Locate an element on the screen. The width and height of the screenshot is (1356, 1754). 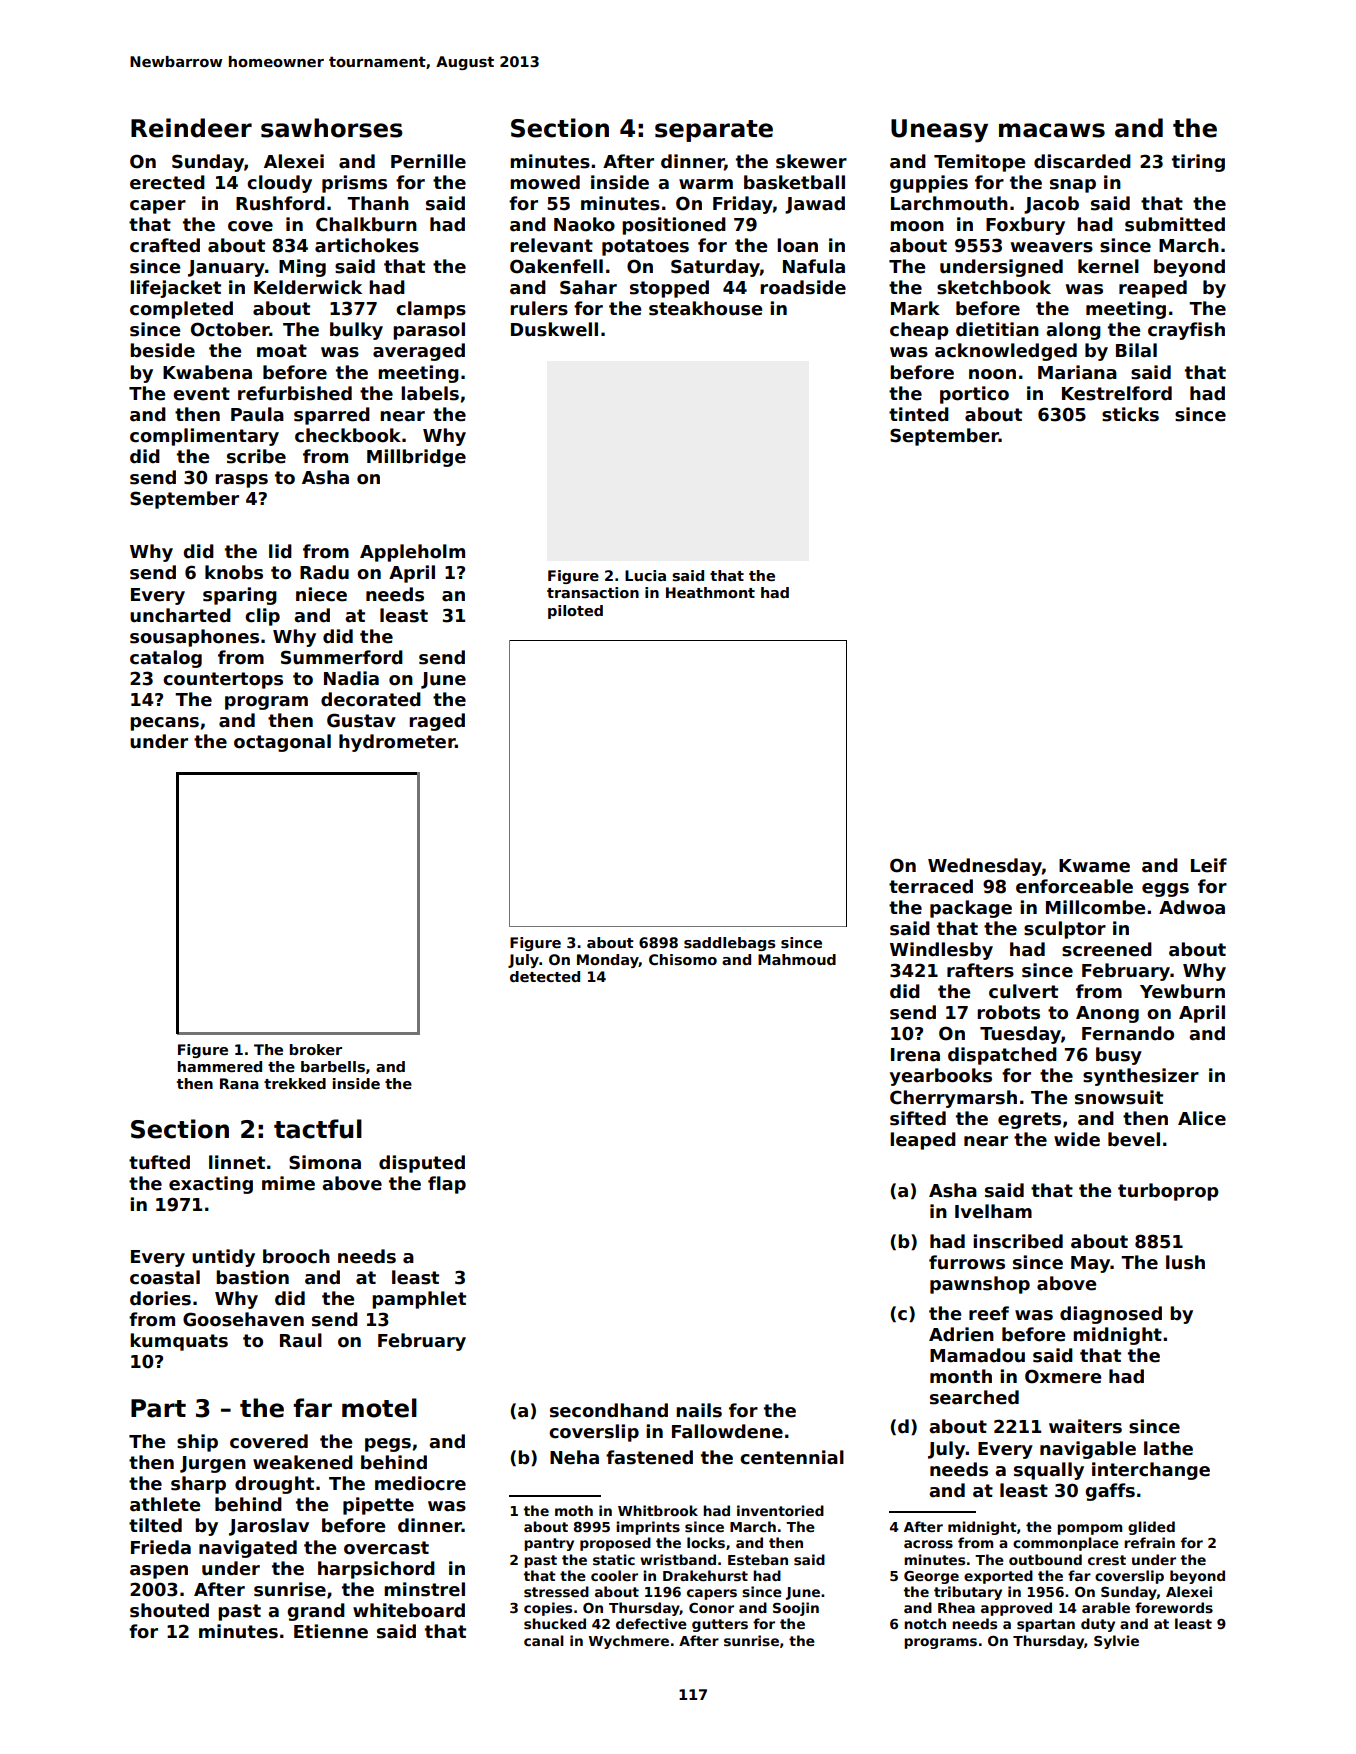
sousaphones is located at coordinates (194, 638).
